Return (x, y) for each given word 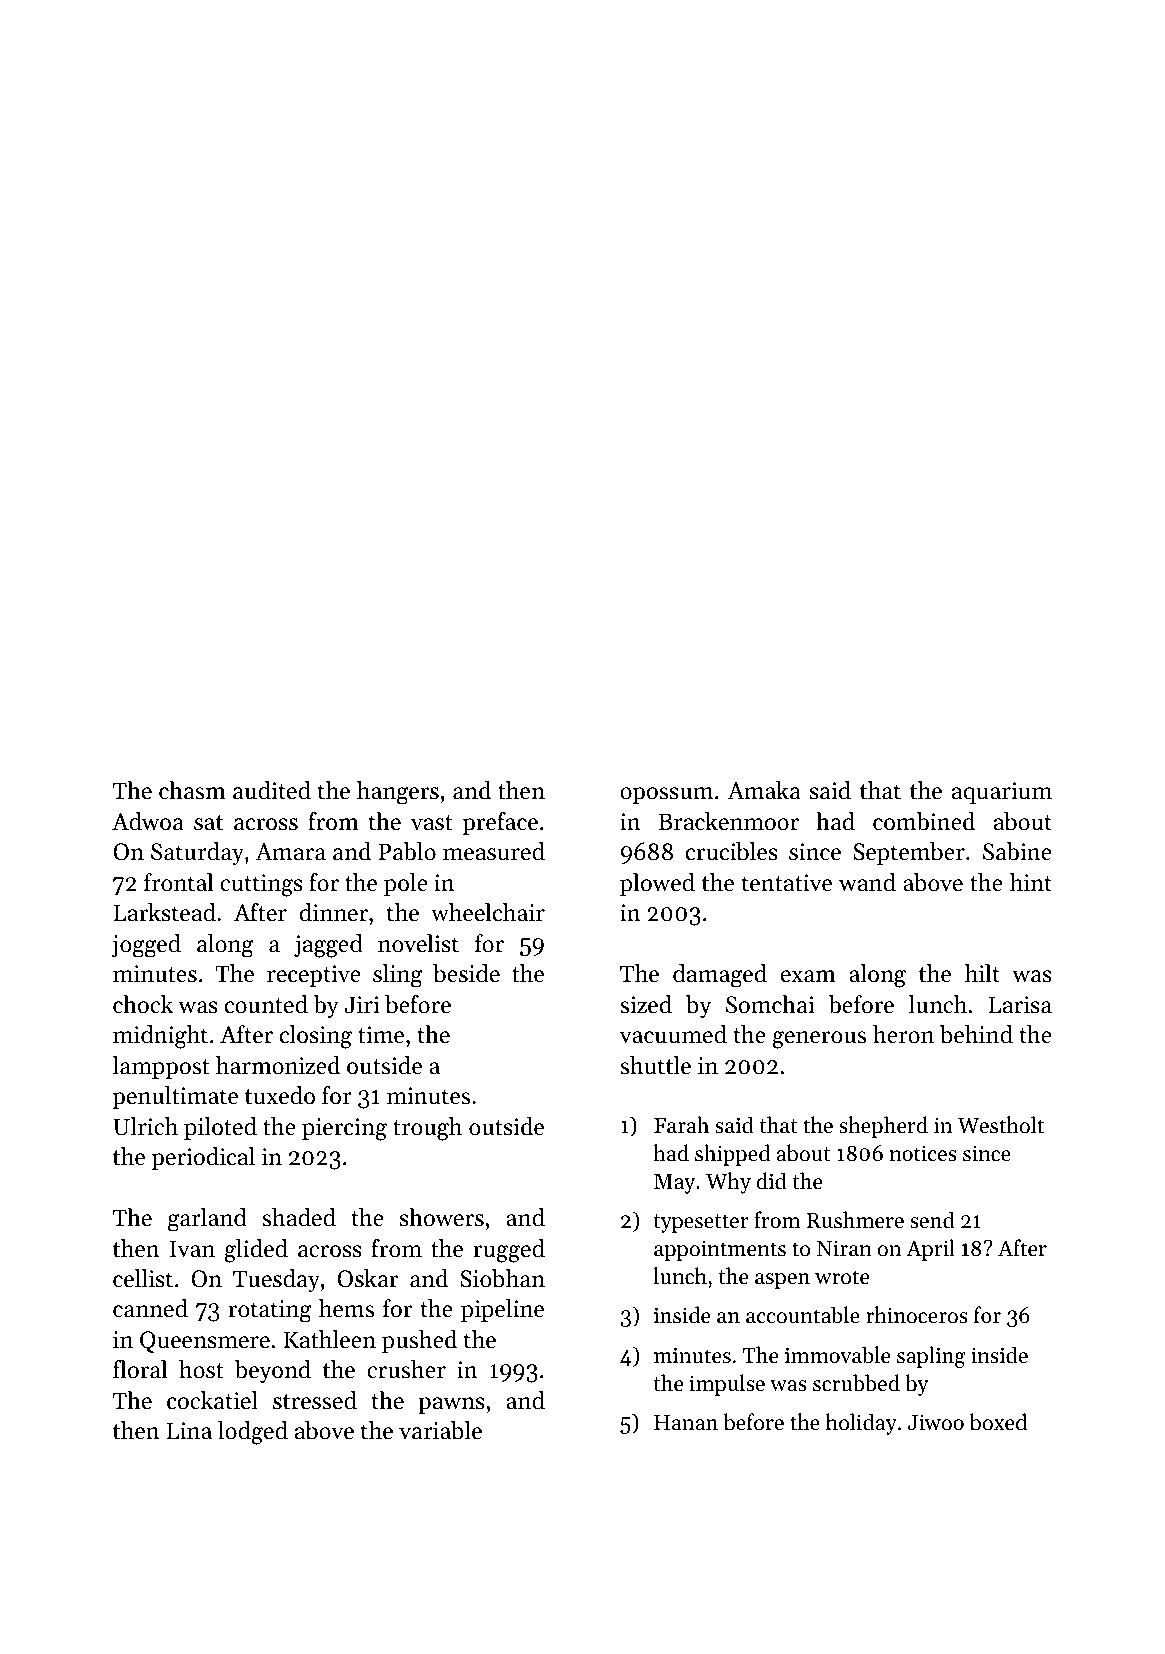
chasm (192, 790)
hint (1031, 882)
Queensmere (205, 1342)
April (930, 1250)
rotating (270, 1311)
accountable (803, 1315)
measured (494, 851)
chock (143, 1004)
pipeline (502, 1310)
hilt (982, 973)
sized (646, 1004)
